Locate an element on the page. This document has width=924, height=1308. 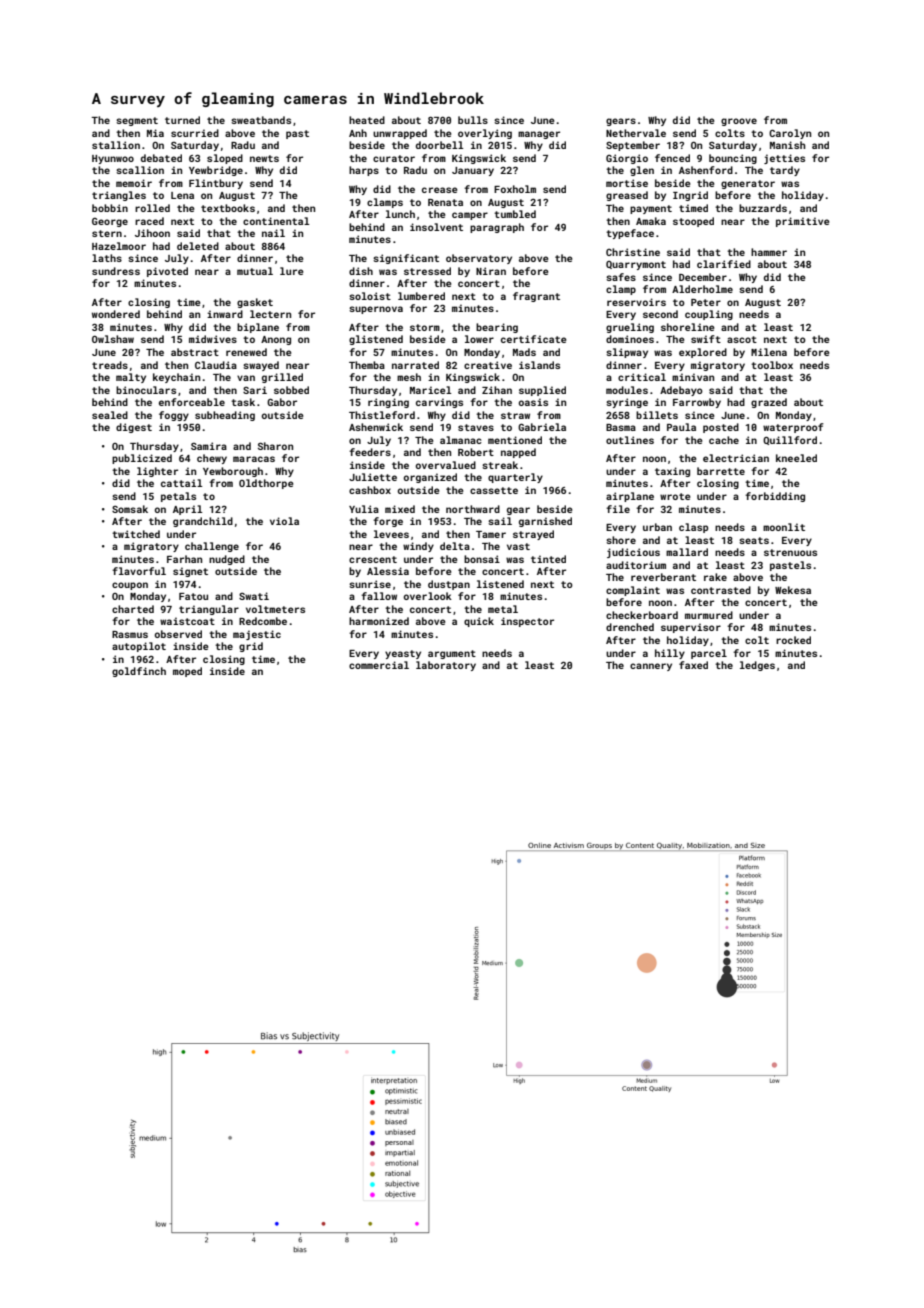
moped is located at coordinates (187, 672).
